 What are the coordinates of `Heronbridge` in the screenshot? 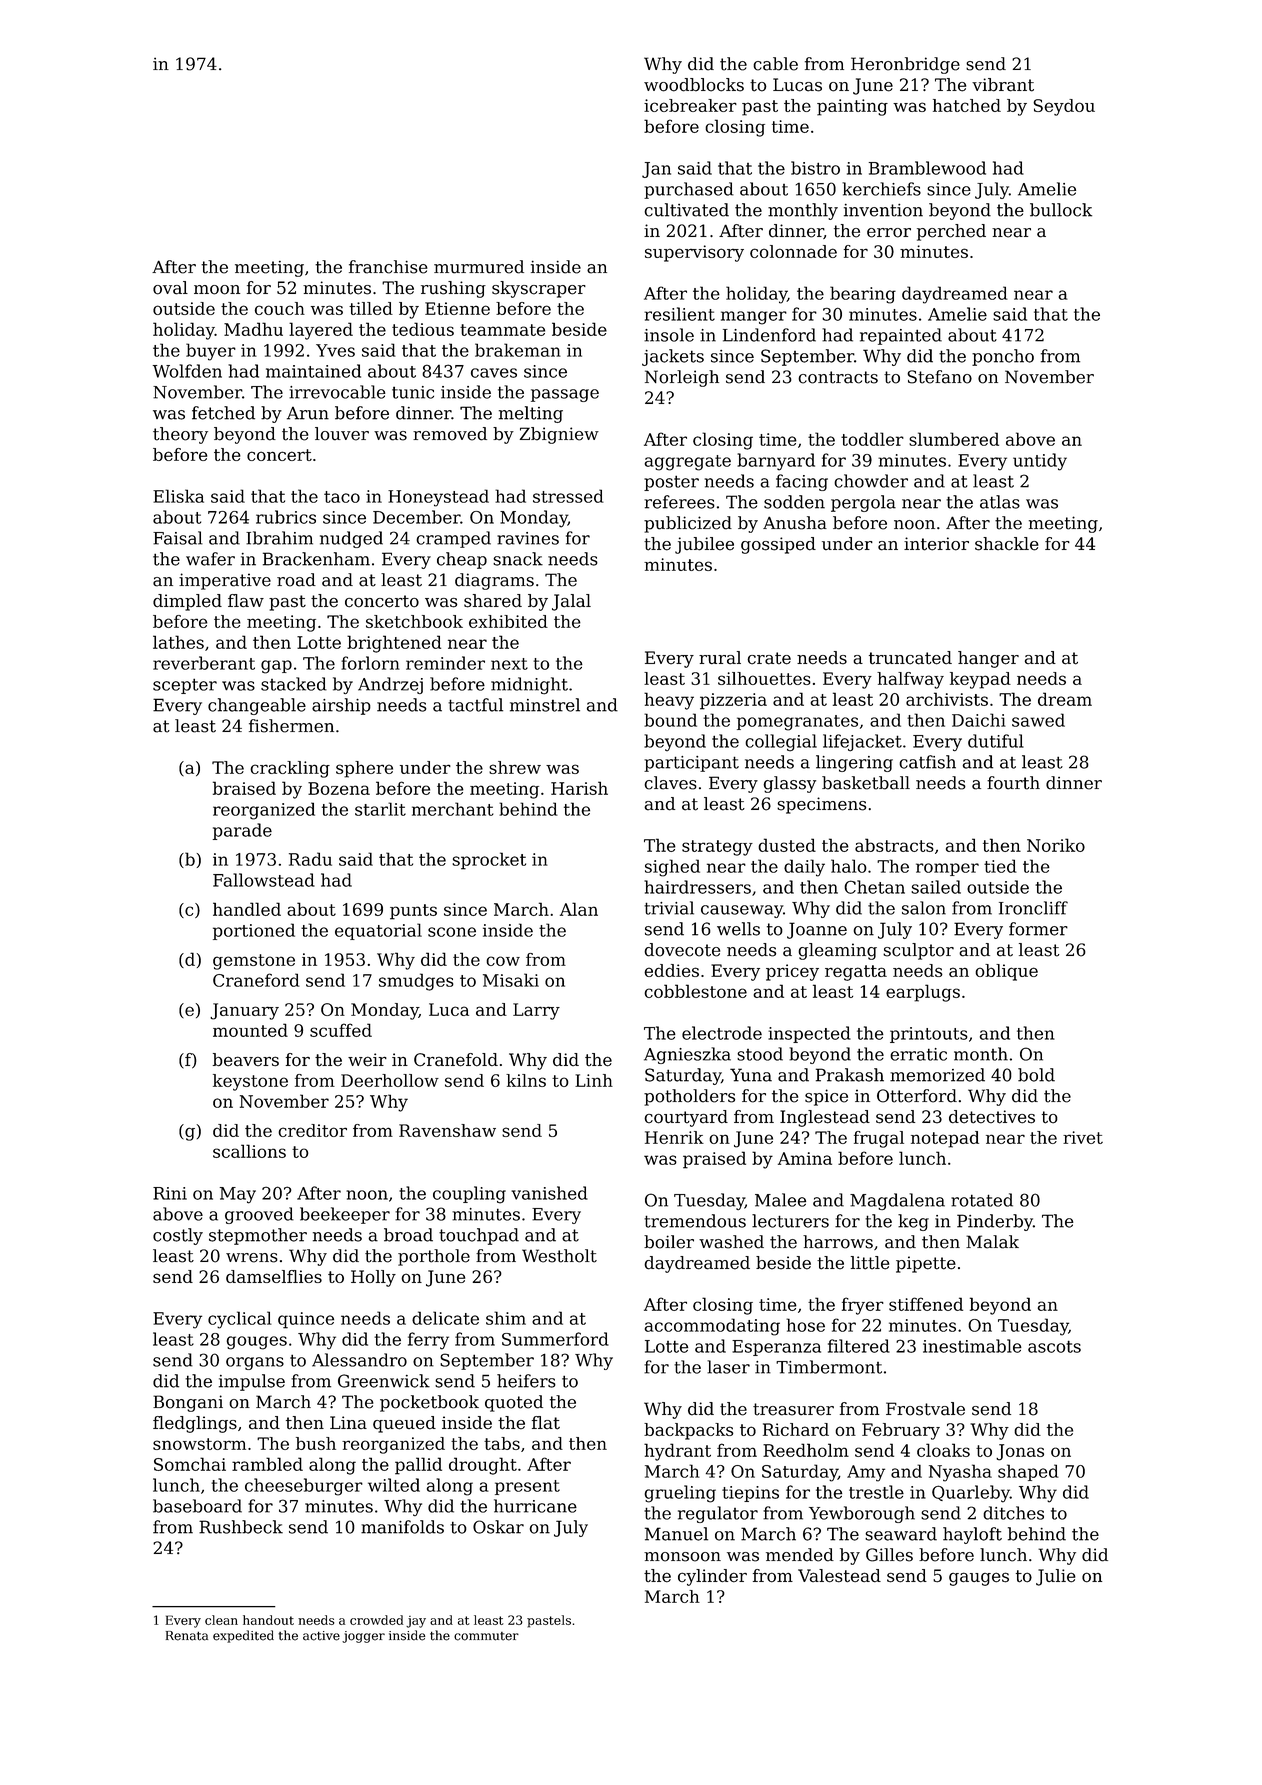 It's located at (905, 65).
